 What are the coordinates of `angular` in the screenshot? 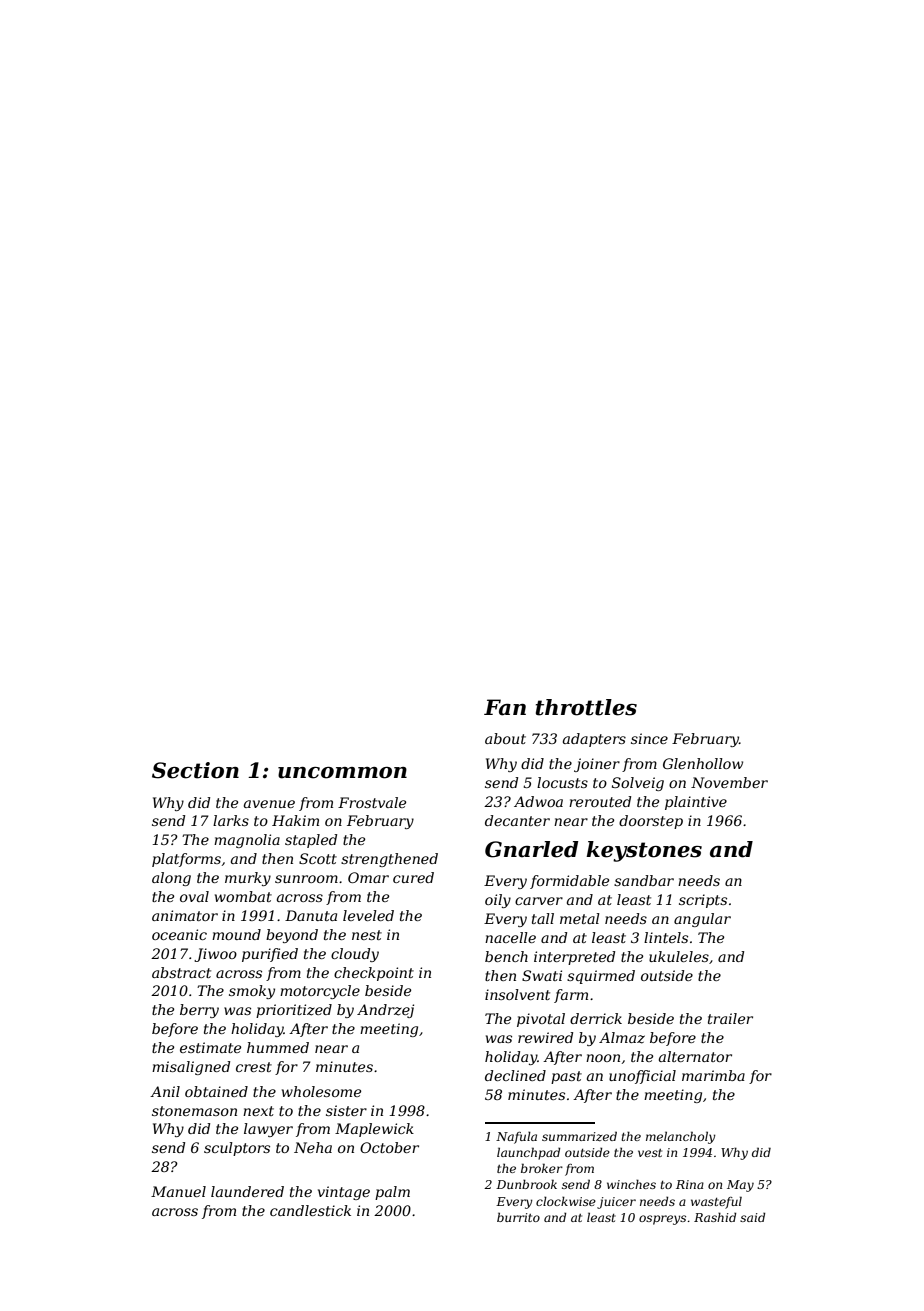 It's located at (702, 920).
